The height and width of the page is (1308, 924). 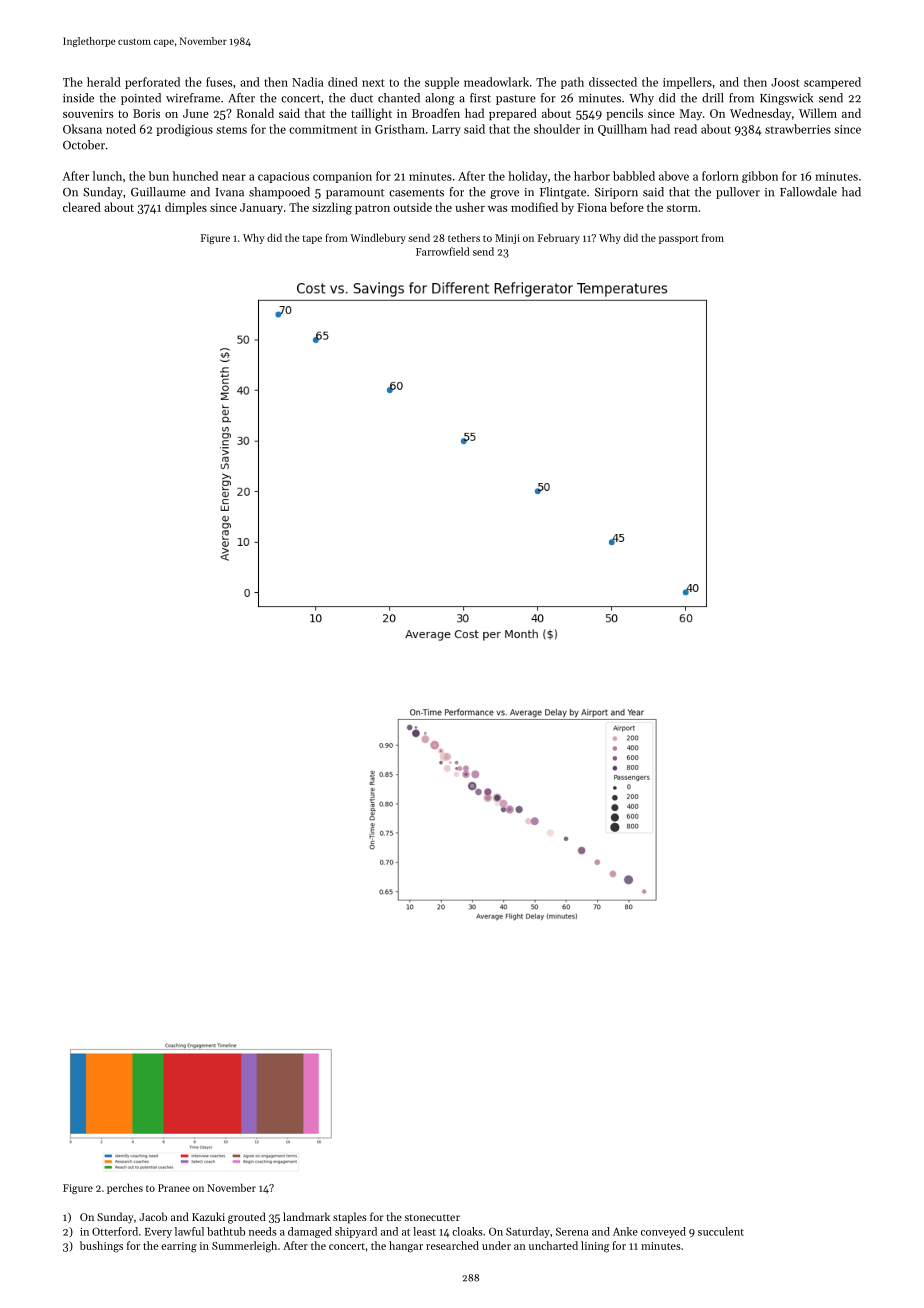 What do you see at coordinates (82, 207) in the page?
I see `cleared` at bounding box center [82, 207].
